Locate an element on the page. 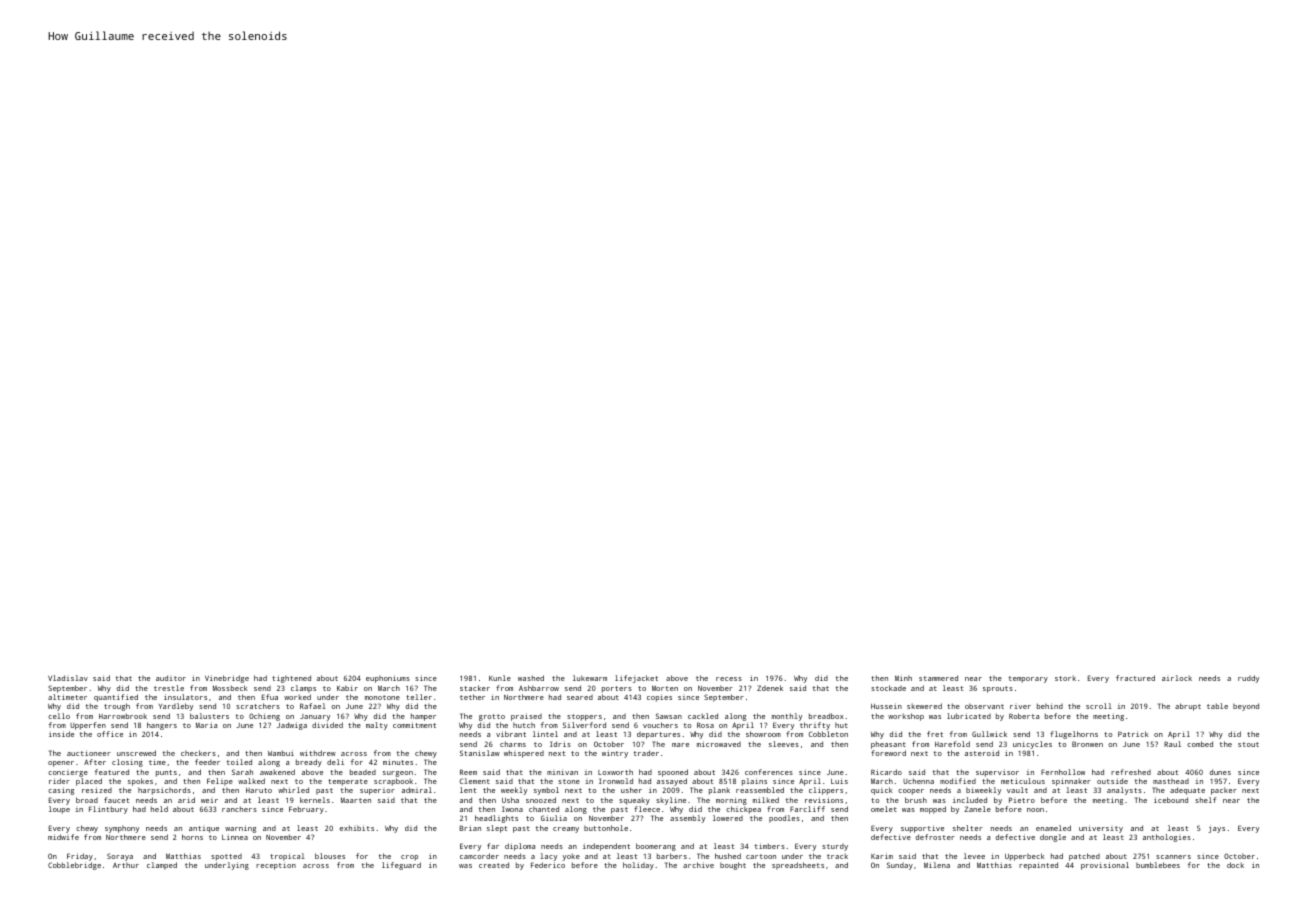 This image has width=1308, height=924. Jadwiga is located at coordinates (292, 726).
